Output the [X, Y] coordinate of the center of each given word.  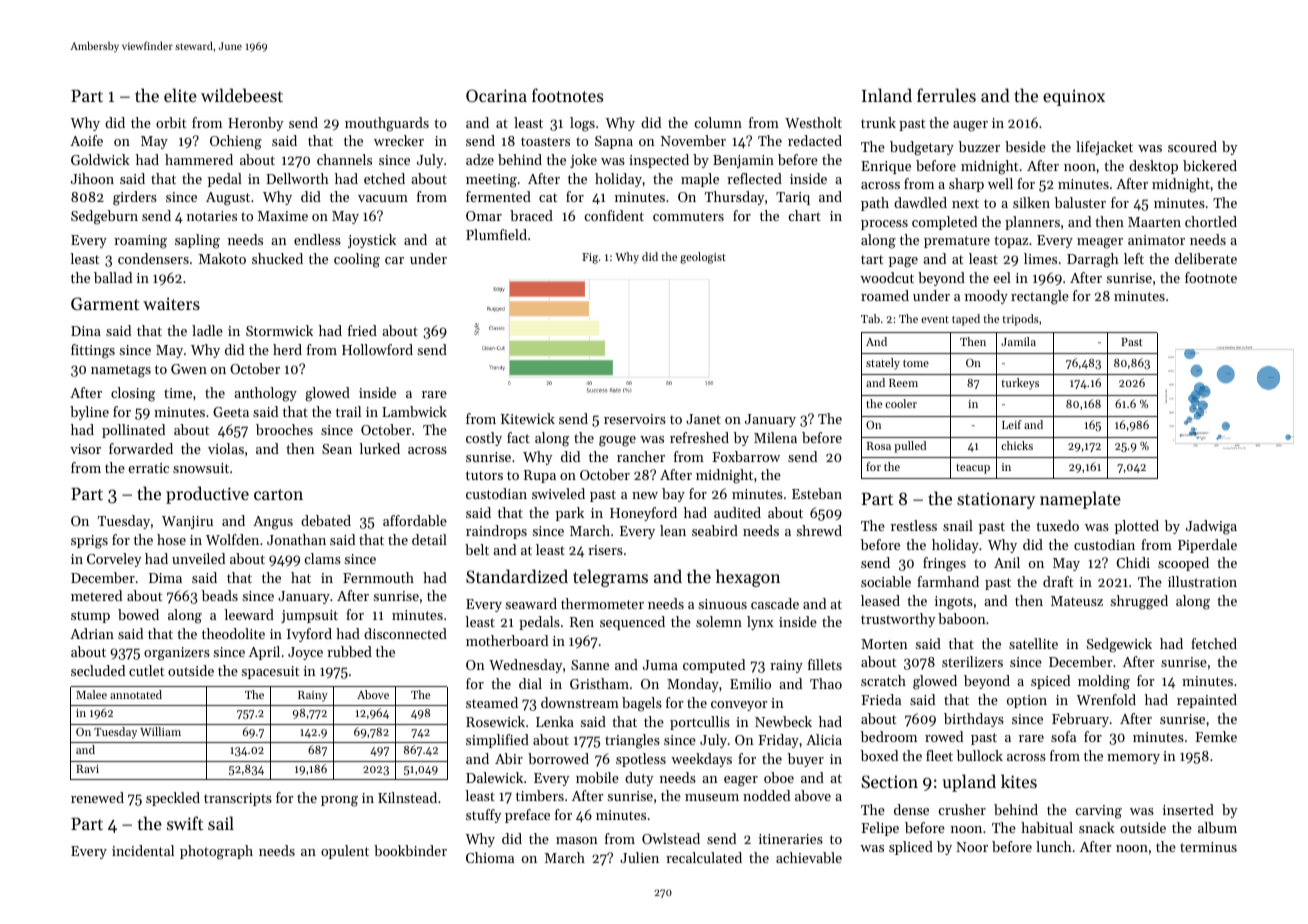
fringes [944, 564]
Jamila [1018, 341]
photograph [216, 852]
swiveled [558, 493]
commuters [688, 216]
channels [344, 159]
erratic [149, 468]
